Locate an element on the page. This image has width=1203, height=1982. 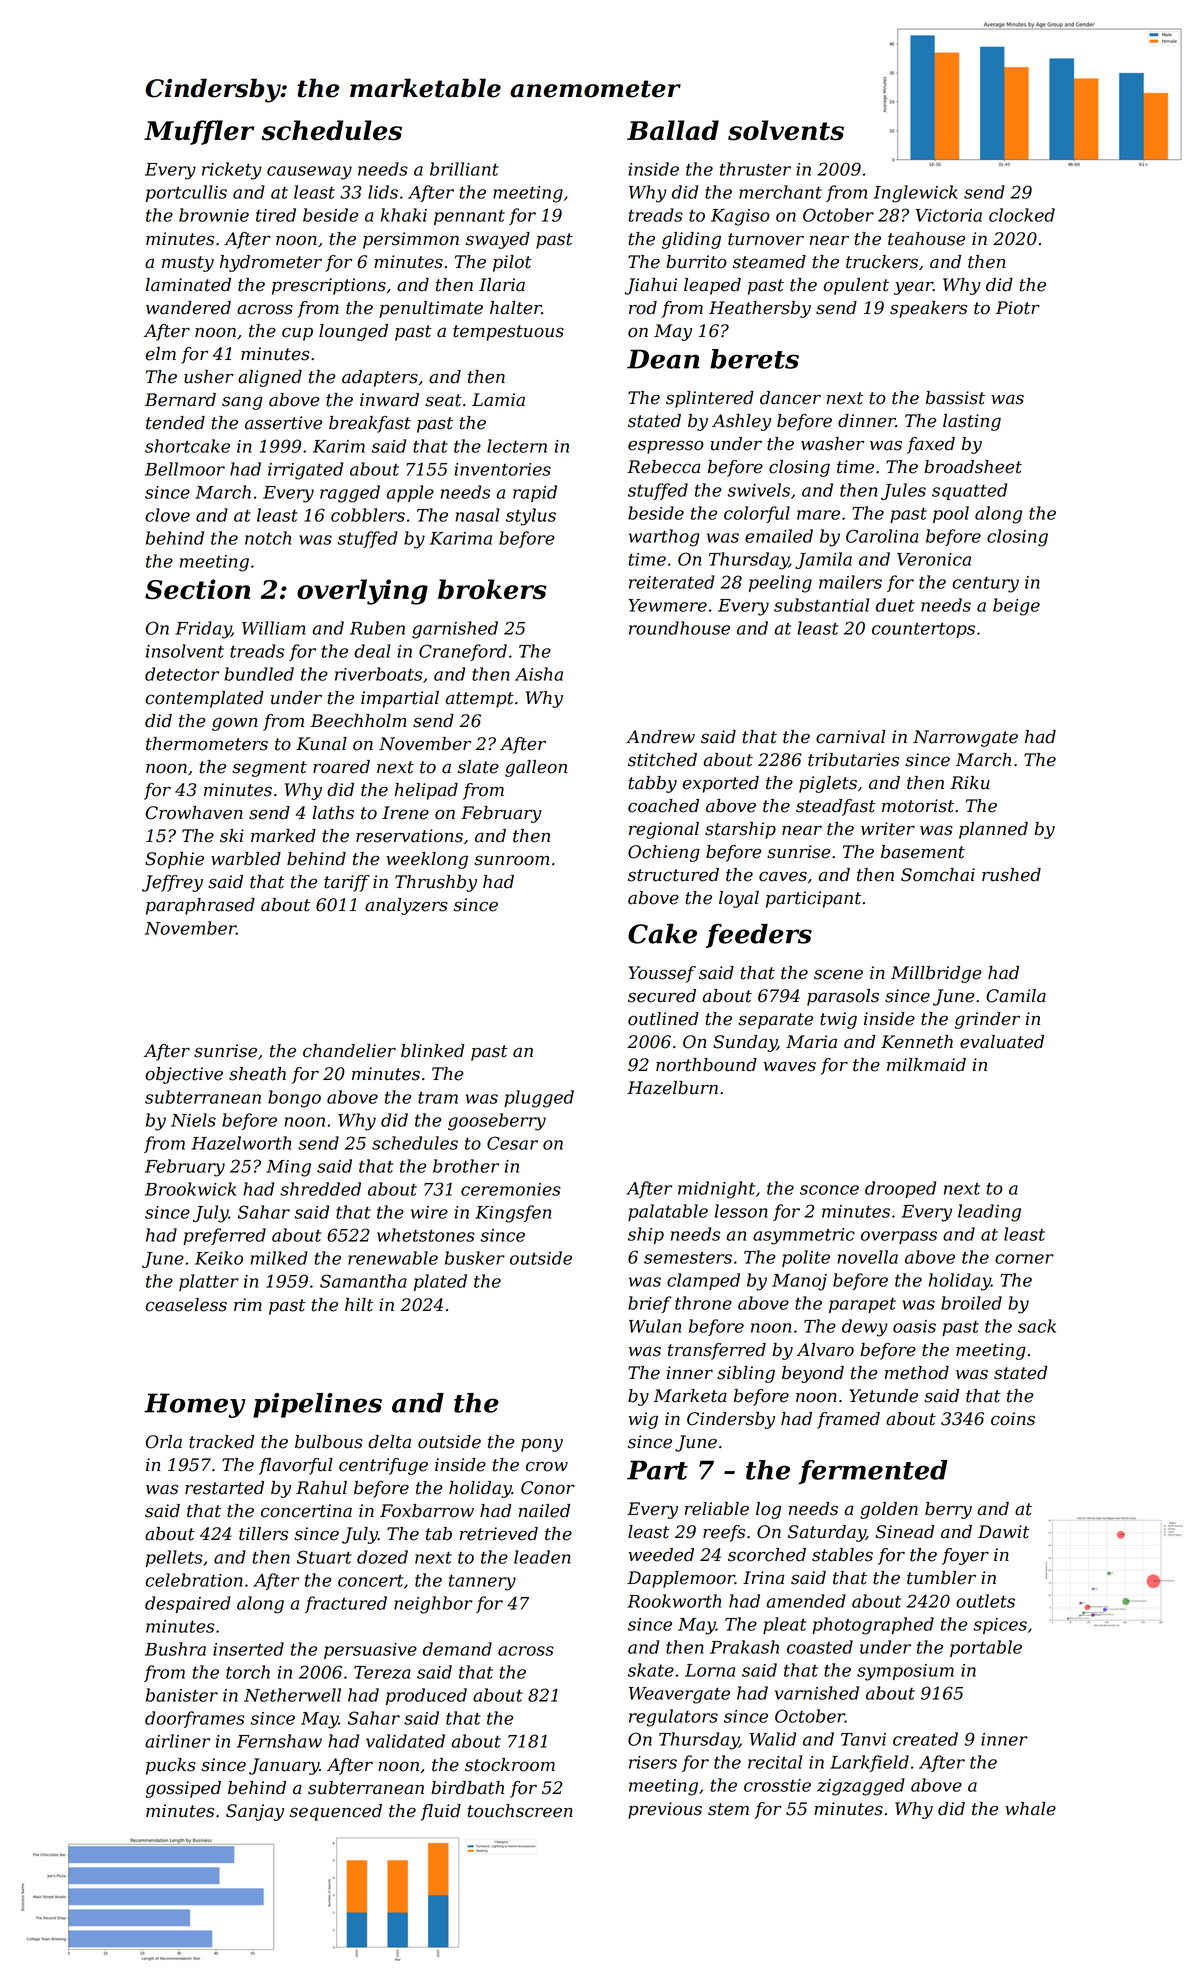
Bellmoor is located at coordinates (185, 469).
